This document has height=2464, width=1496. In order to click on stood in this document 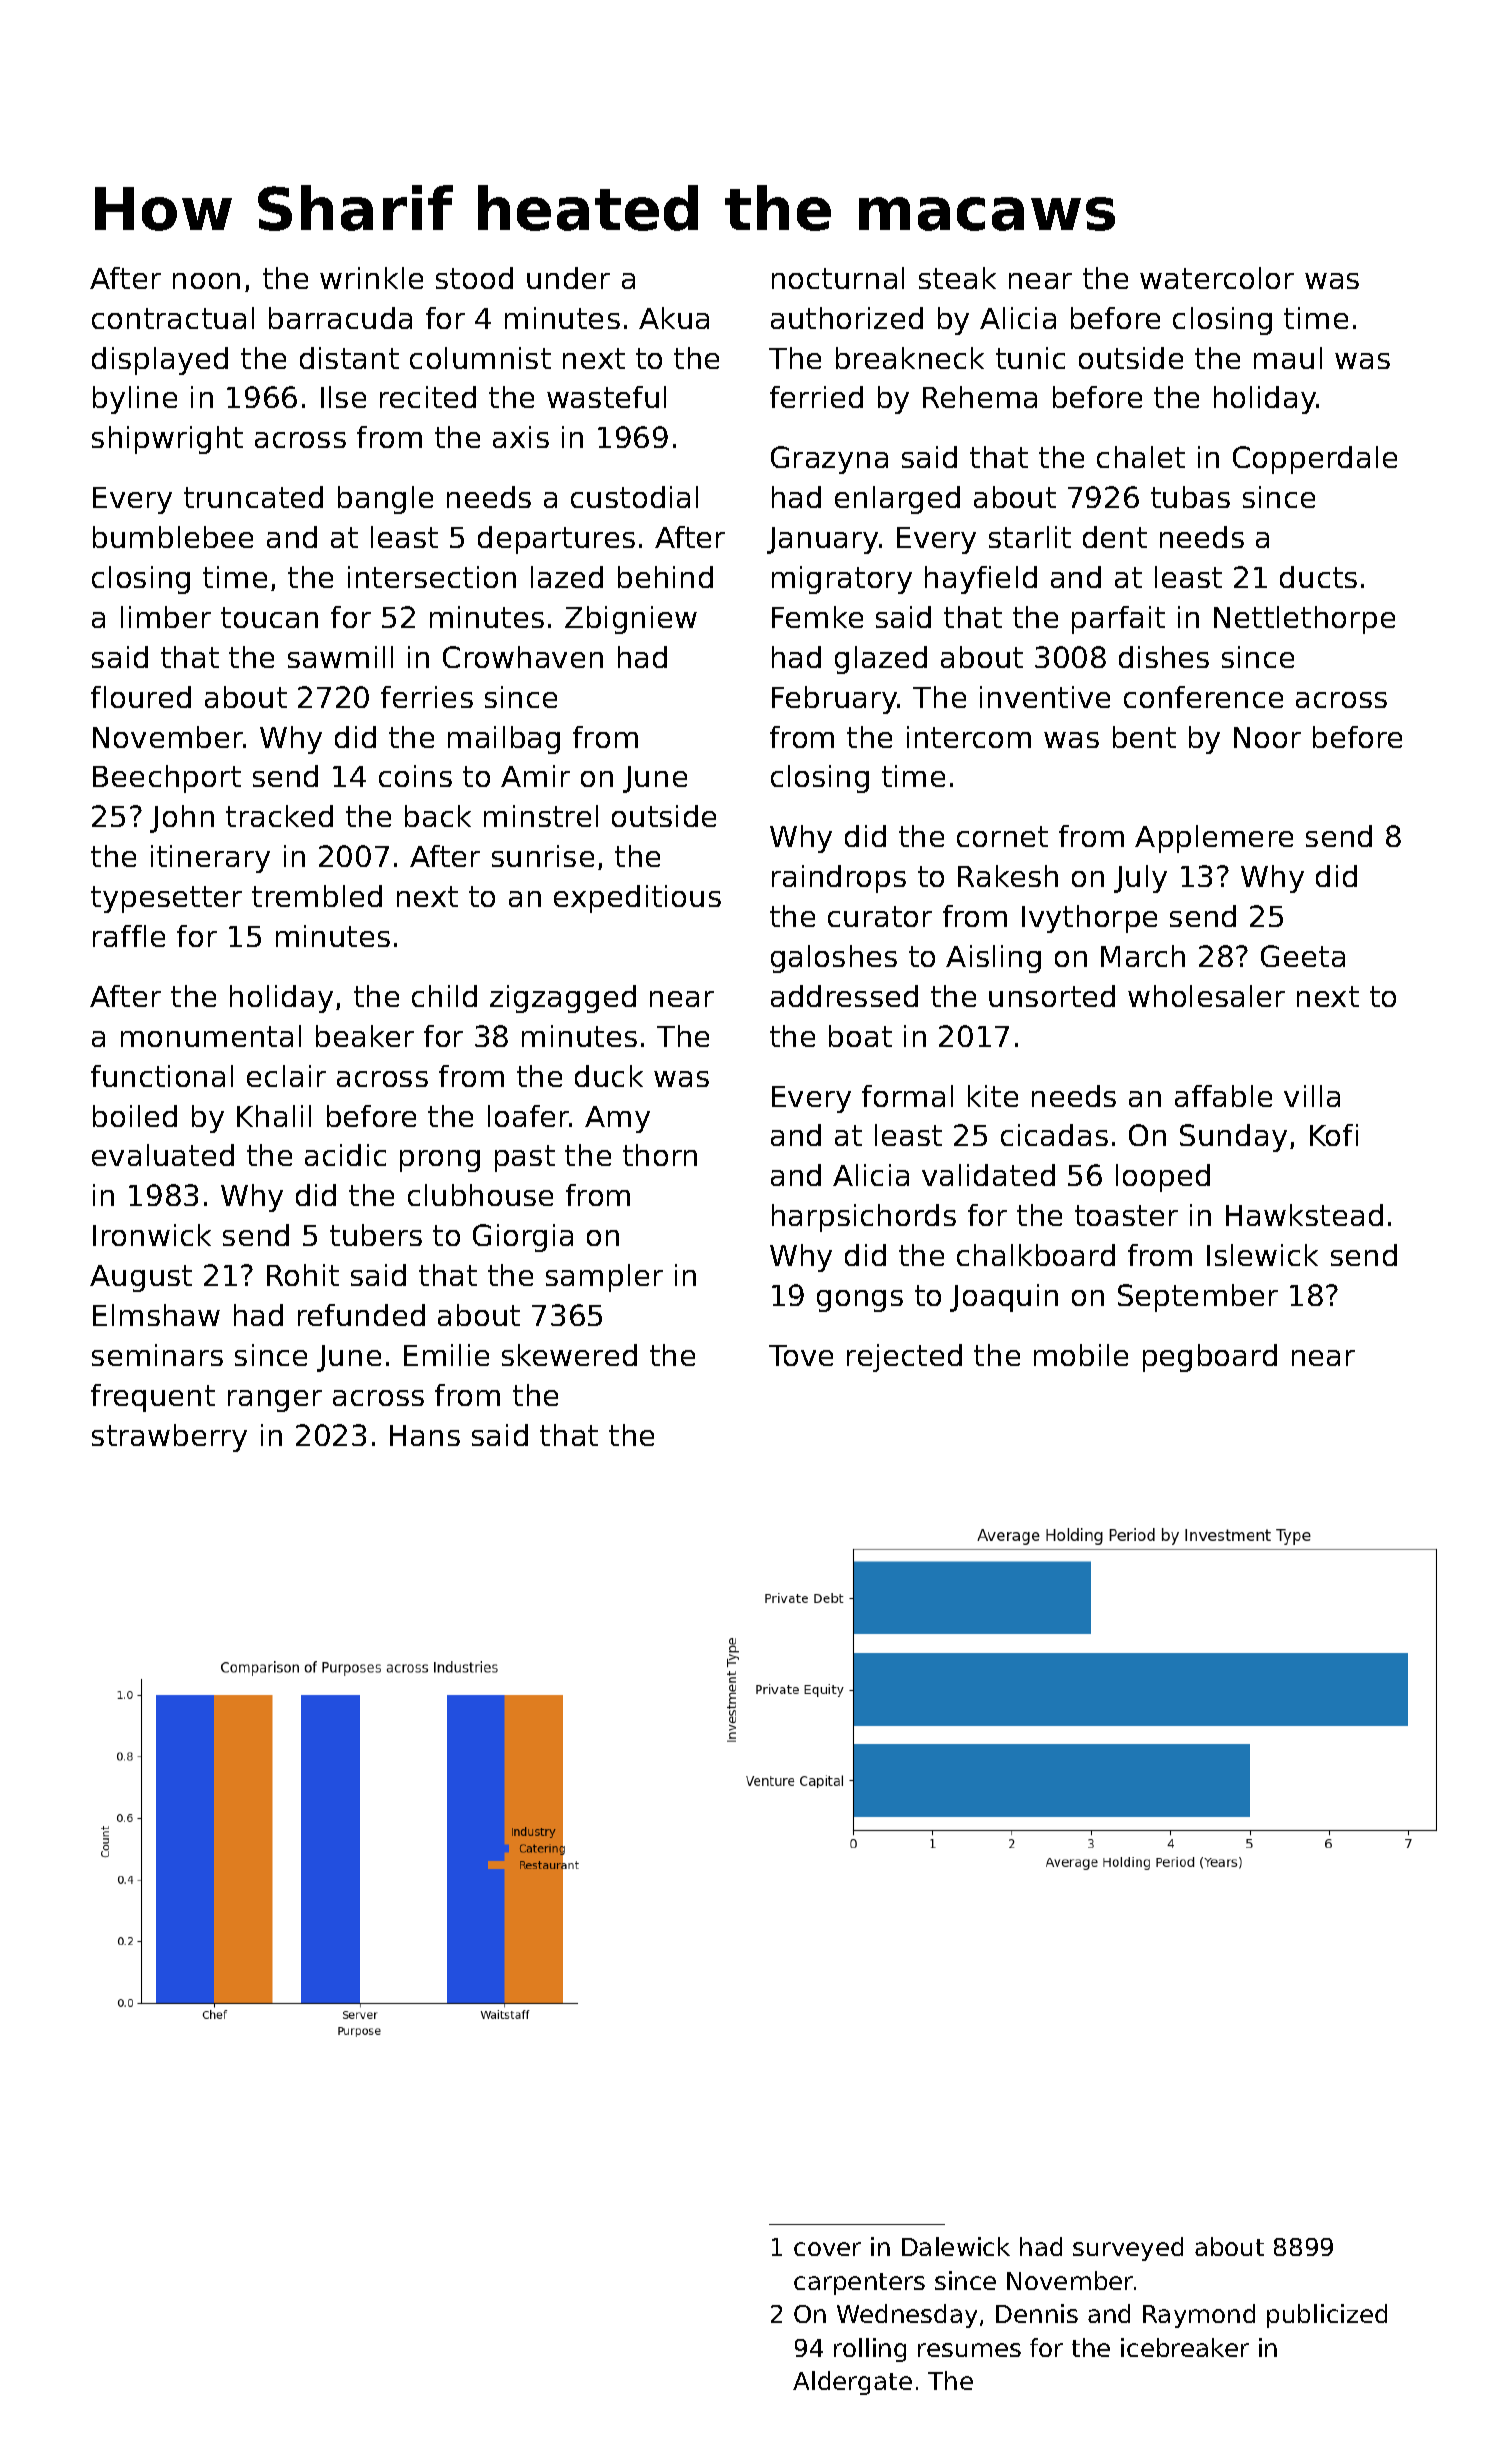, I will do `click(474, 278)`.
